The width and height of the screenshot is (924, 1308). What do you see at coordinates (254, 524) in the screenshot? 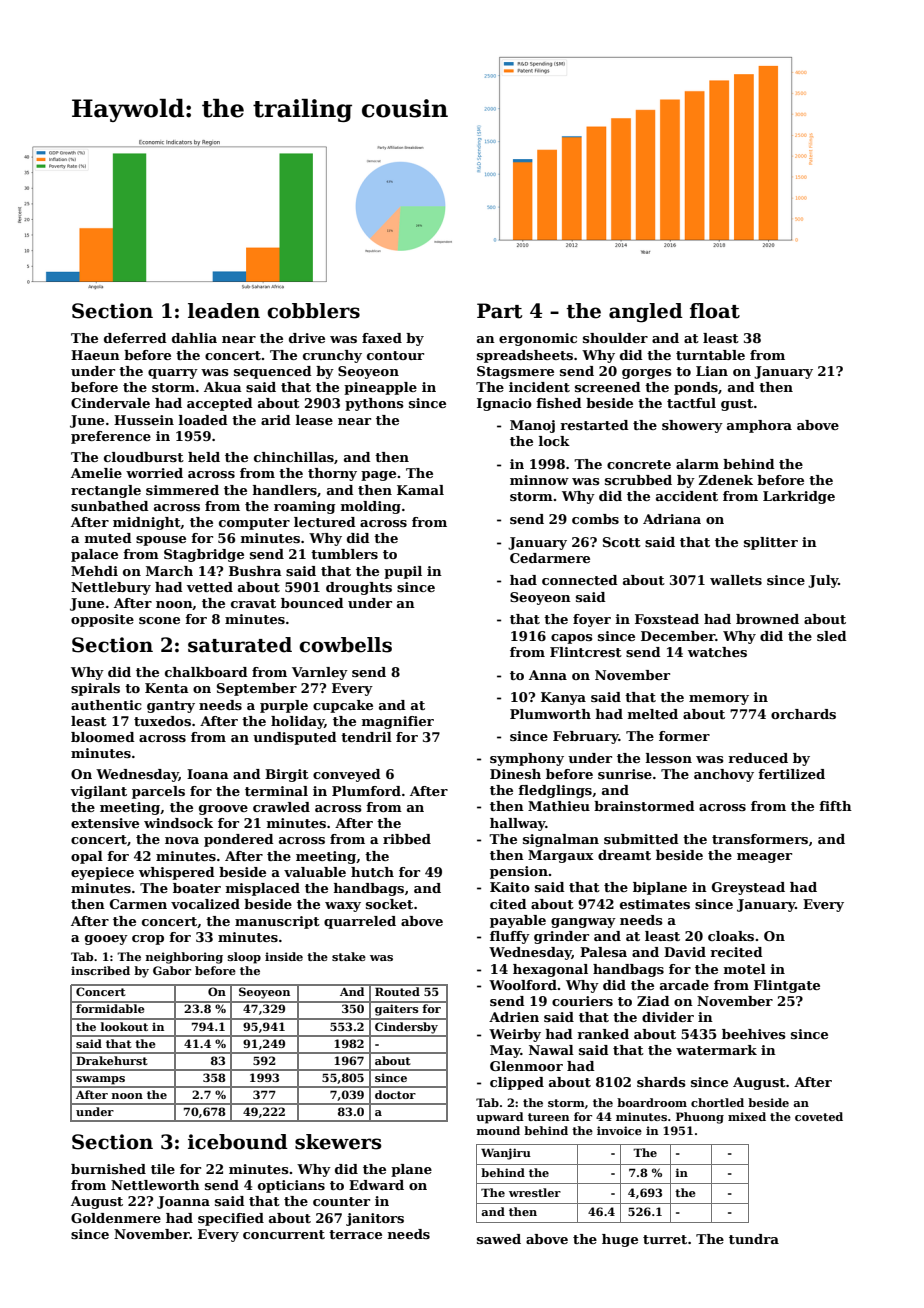
I see `computer` at bounding box center [254, 524].
